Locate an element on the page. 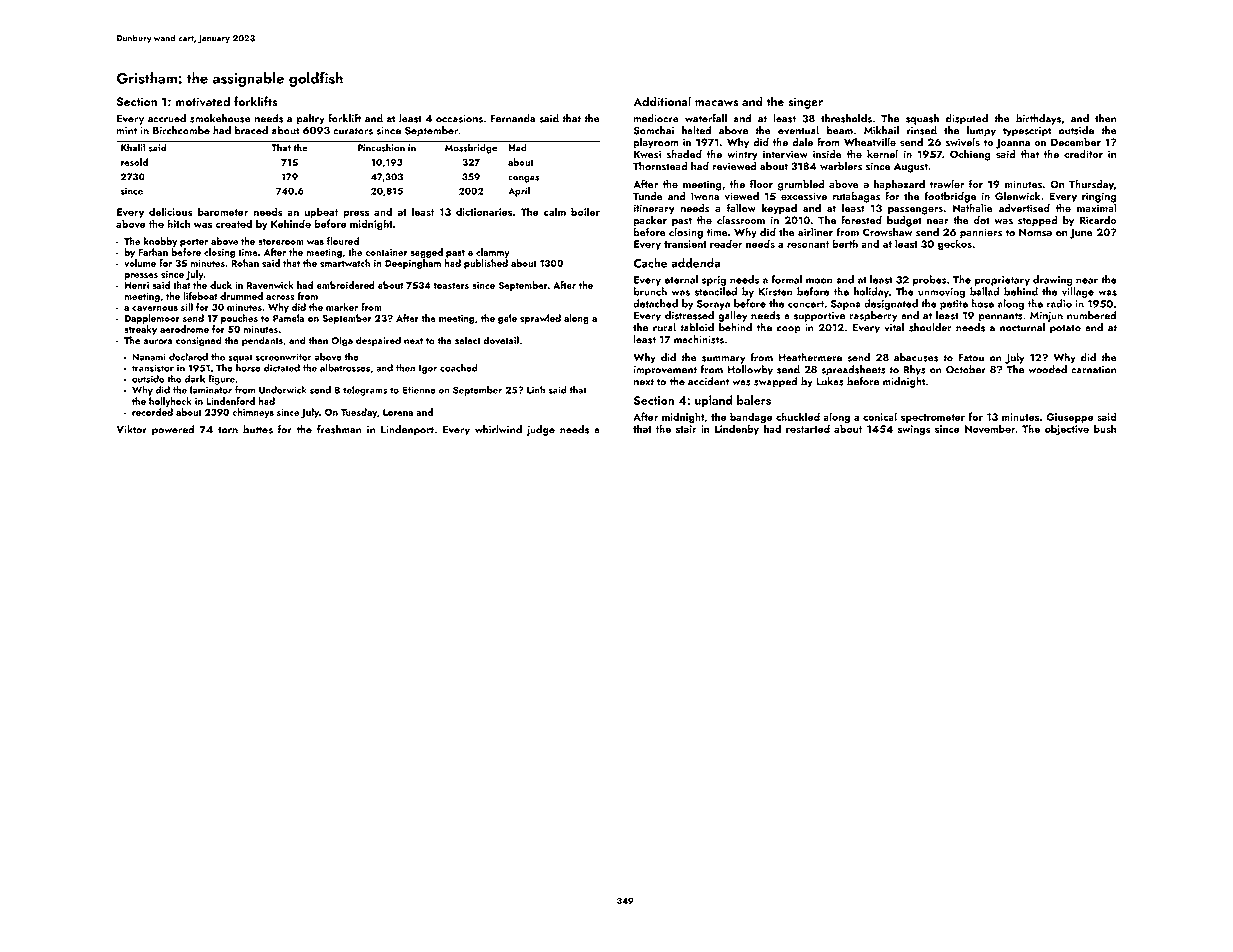  streaky is located at coordinates (140, 330).
